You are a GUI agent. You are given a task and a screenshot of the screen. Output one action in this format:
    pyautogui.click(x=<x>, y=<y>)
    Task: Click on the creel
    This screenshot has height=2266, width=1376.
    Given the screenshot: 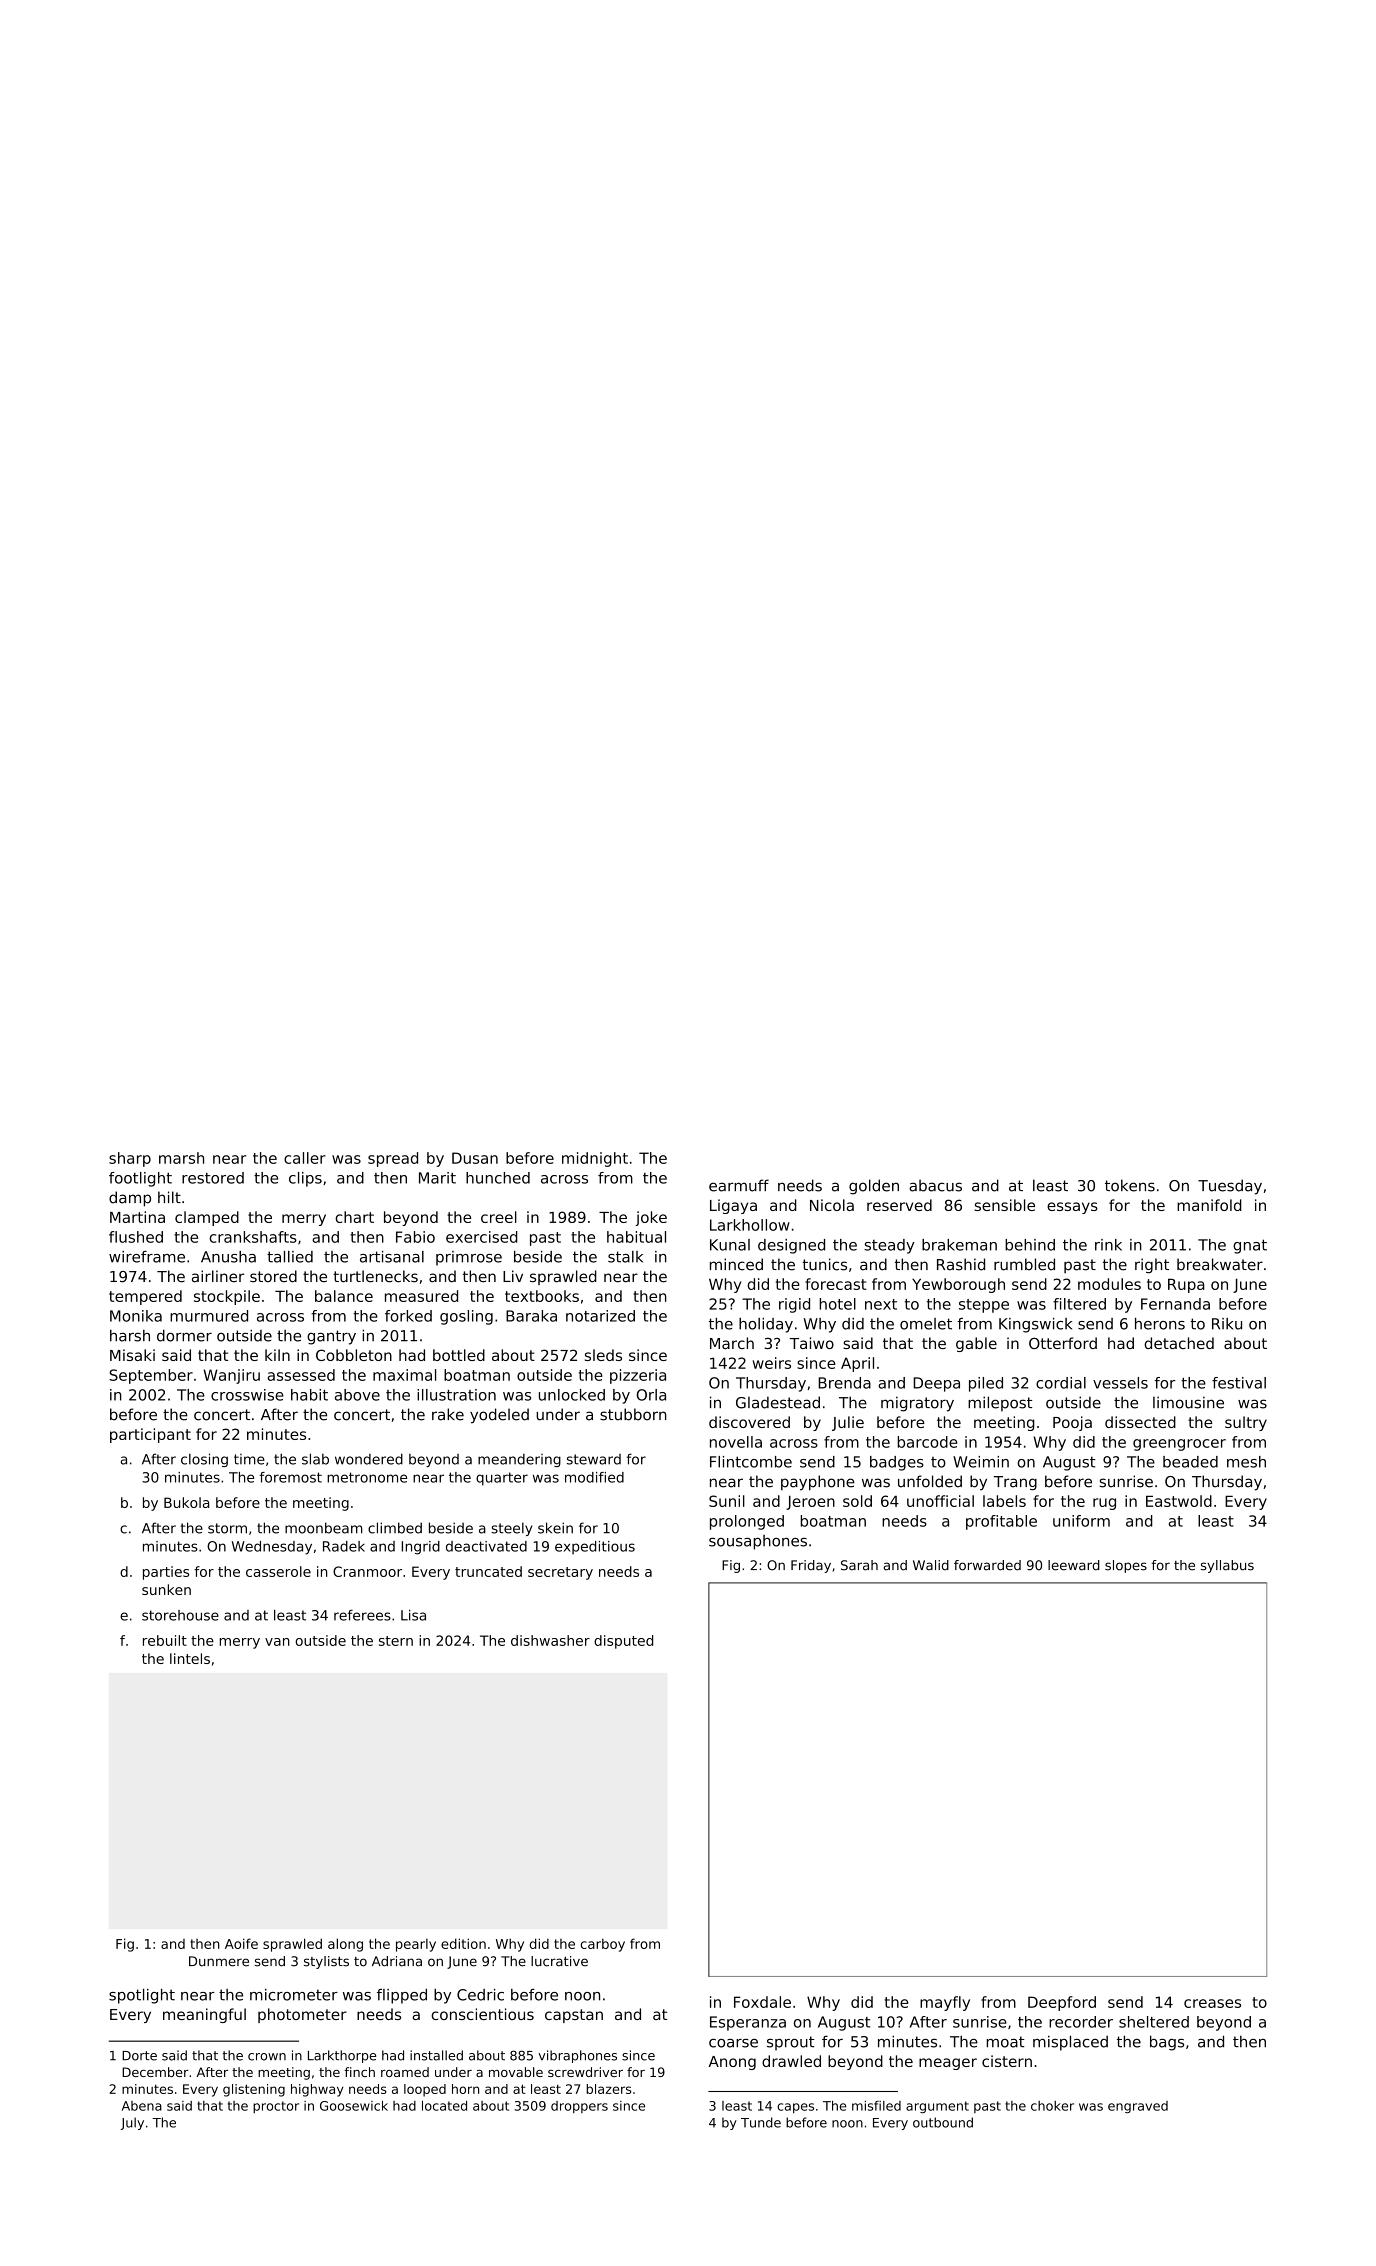 What is the action you would take?
    pyautogui.click(x=499, y=1217)
